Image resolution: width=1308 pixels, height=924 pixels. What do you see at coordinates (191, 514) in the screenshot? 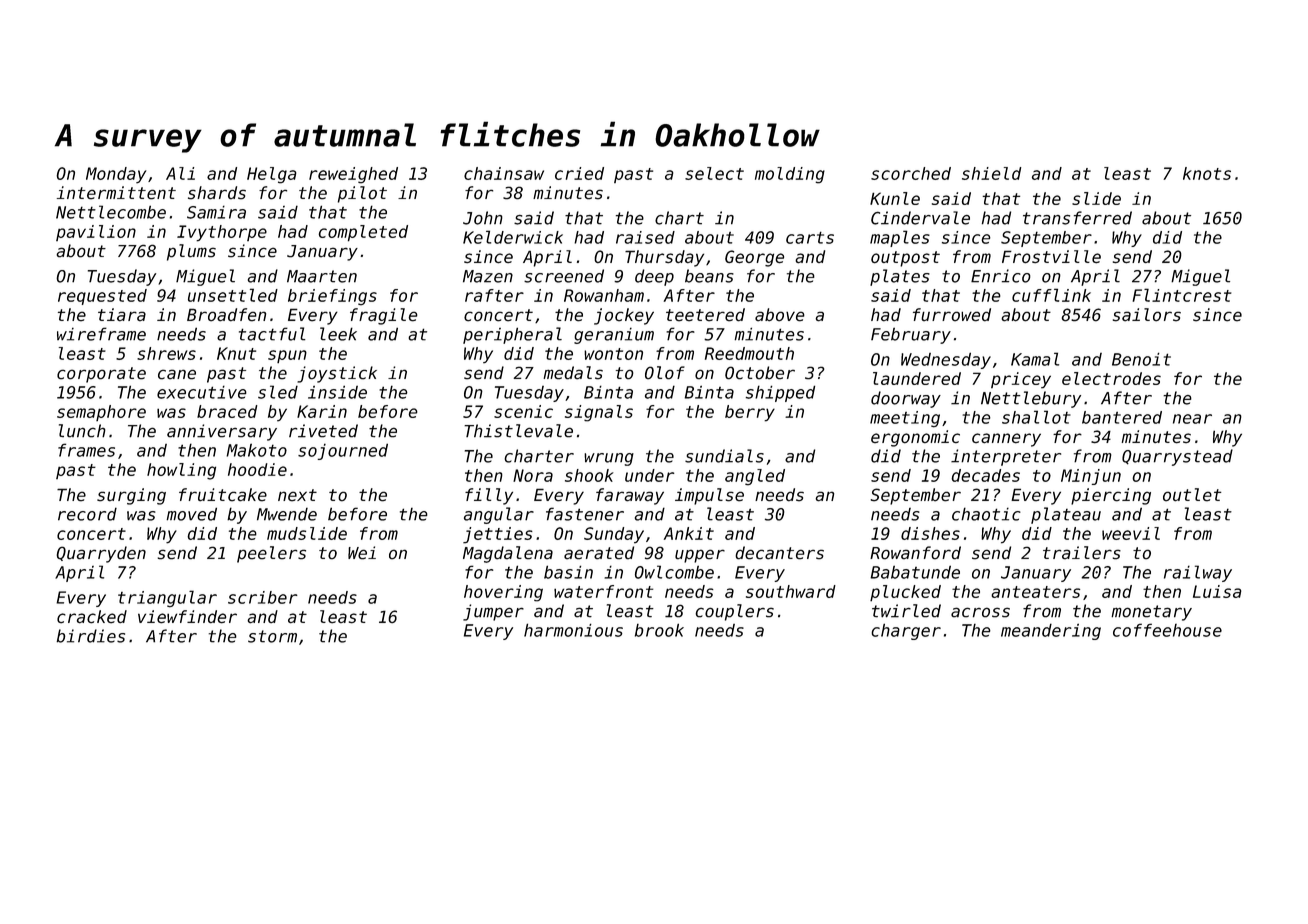
I see `moved` at bounding box center [191, 514].
